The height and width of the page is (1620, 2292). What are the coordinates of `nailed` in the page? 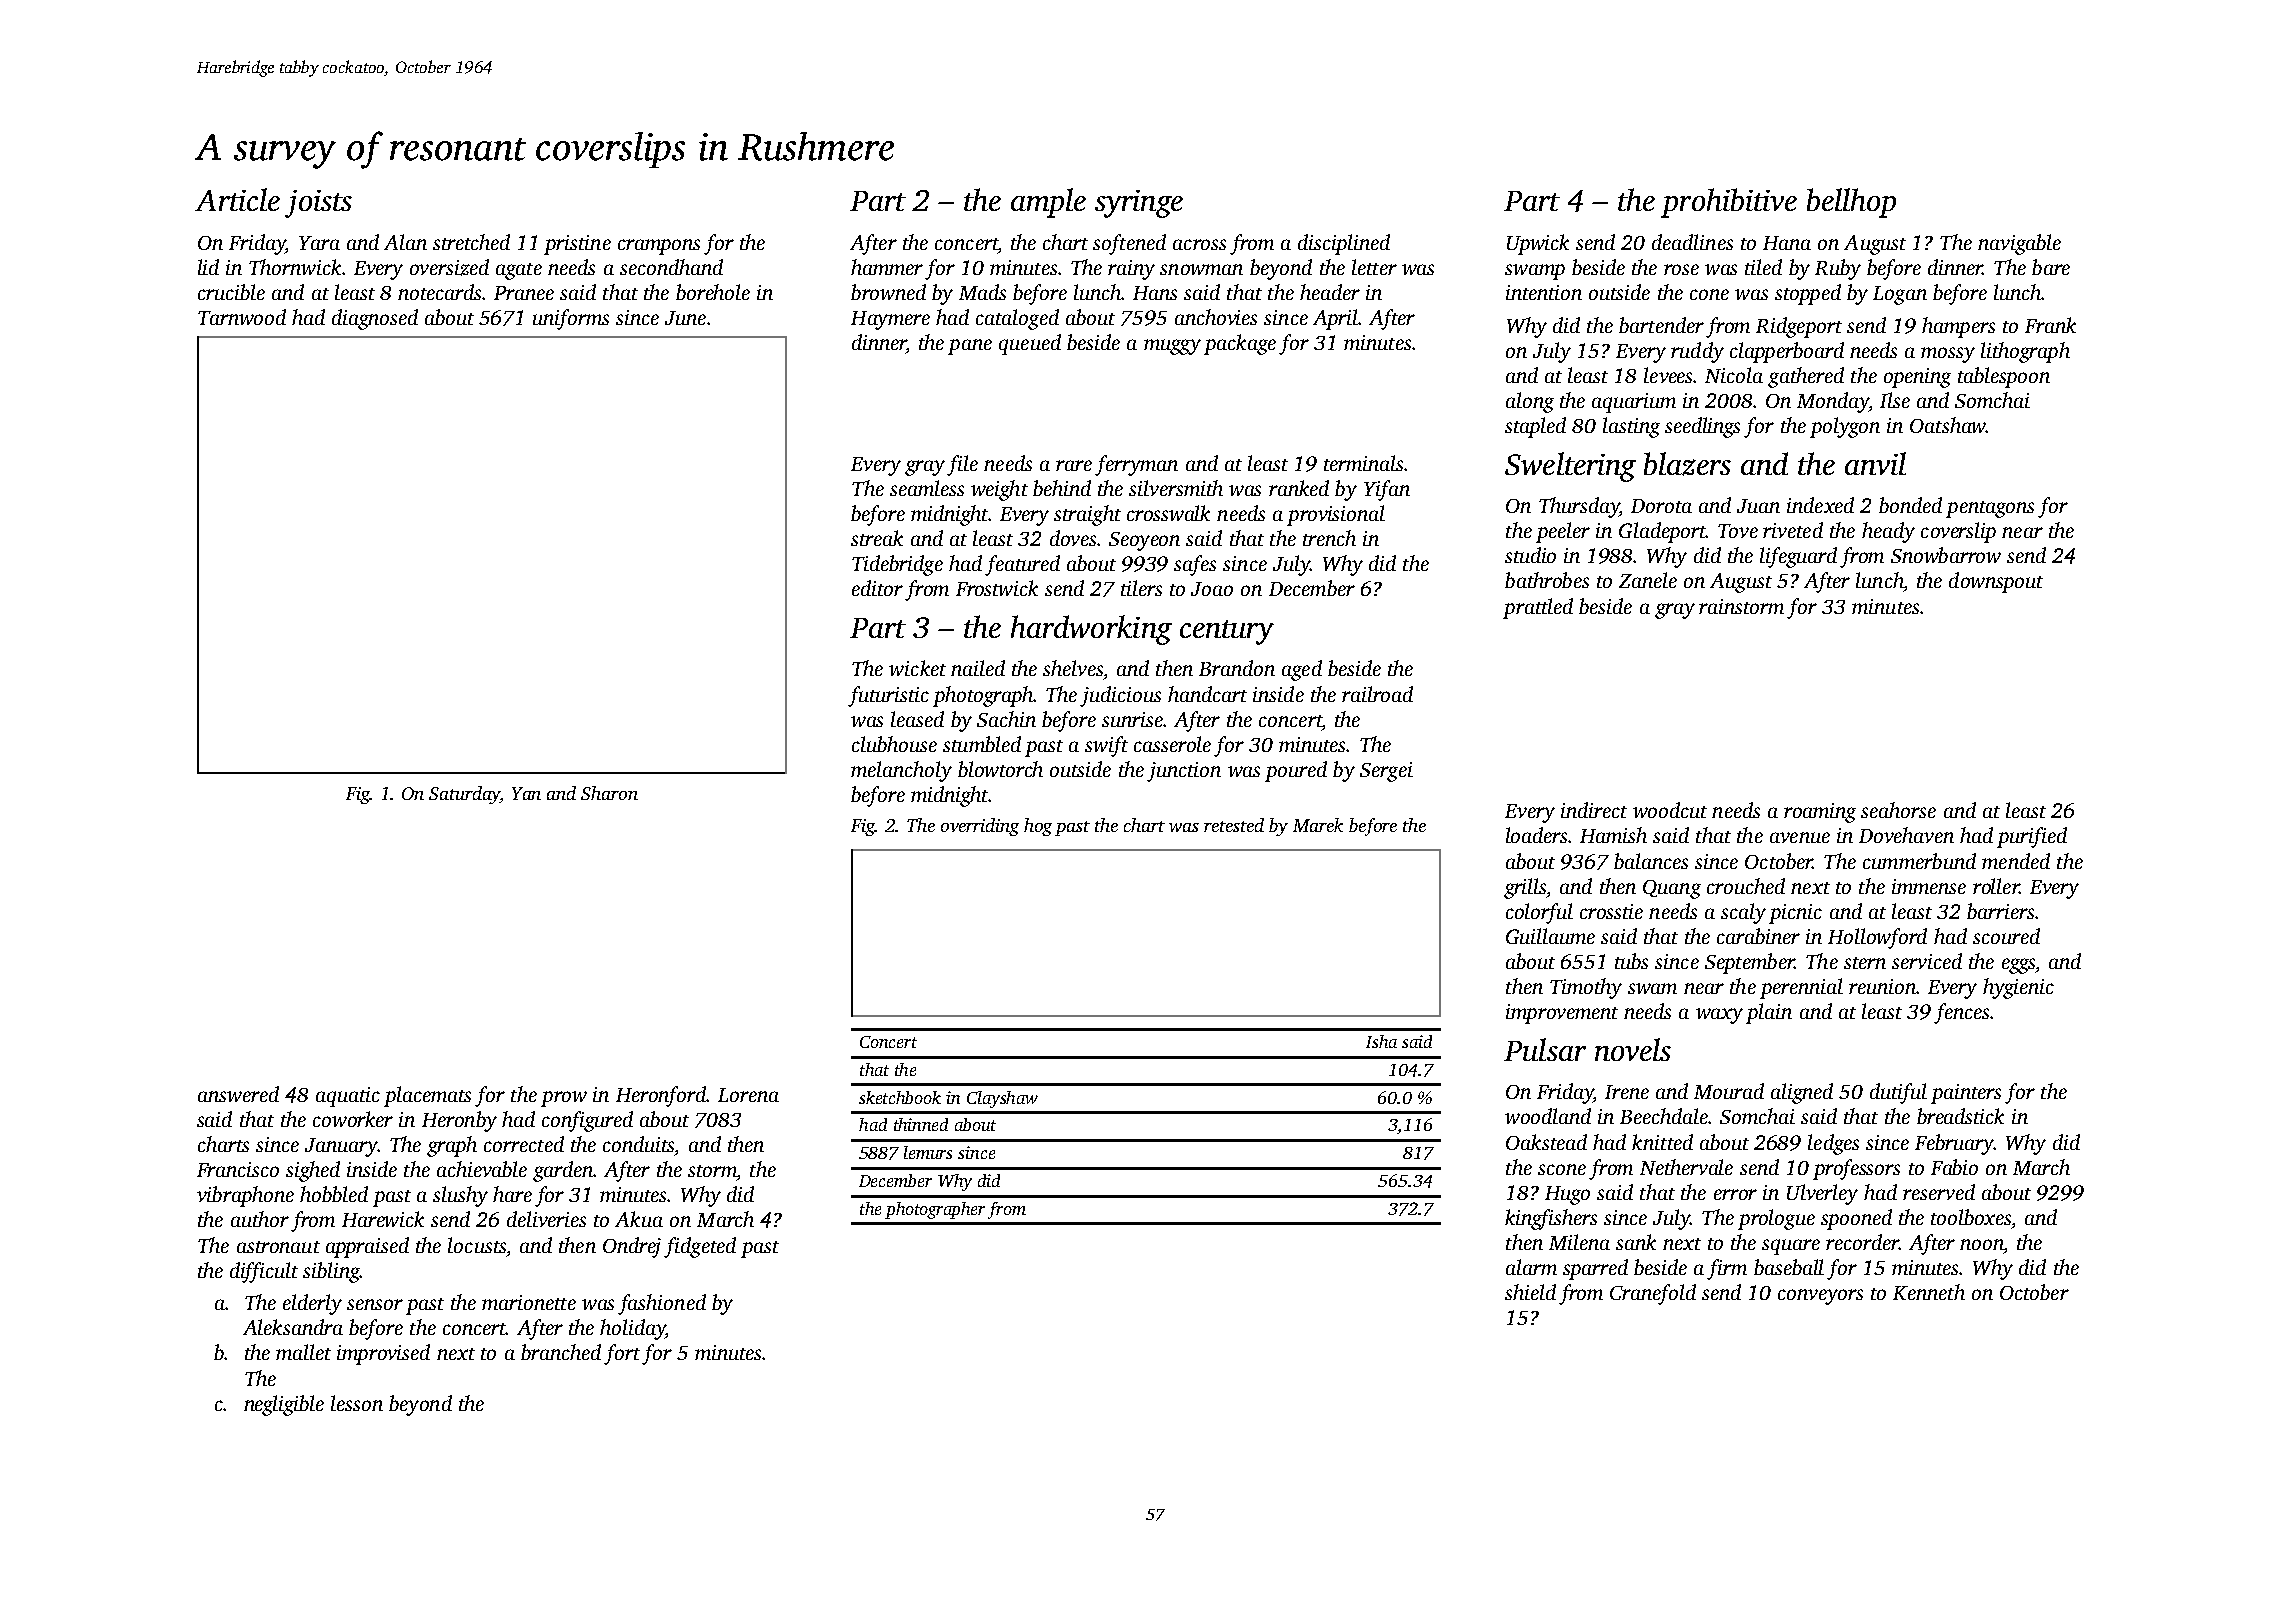 It's located at (978, 668).
